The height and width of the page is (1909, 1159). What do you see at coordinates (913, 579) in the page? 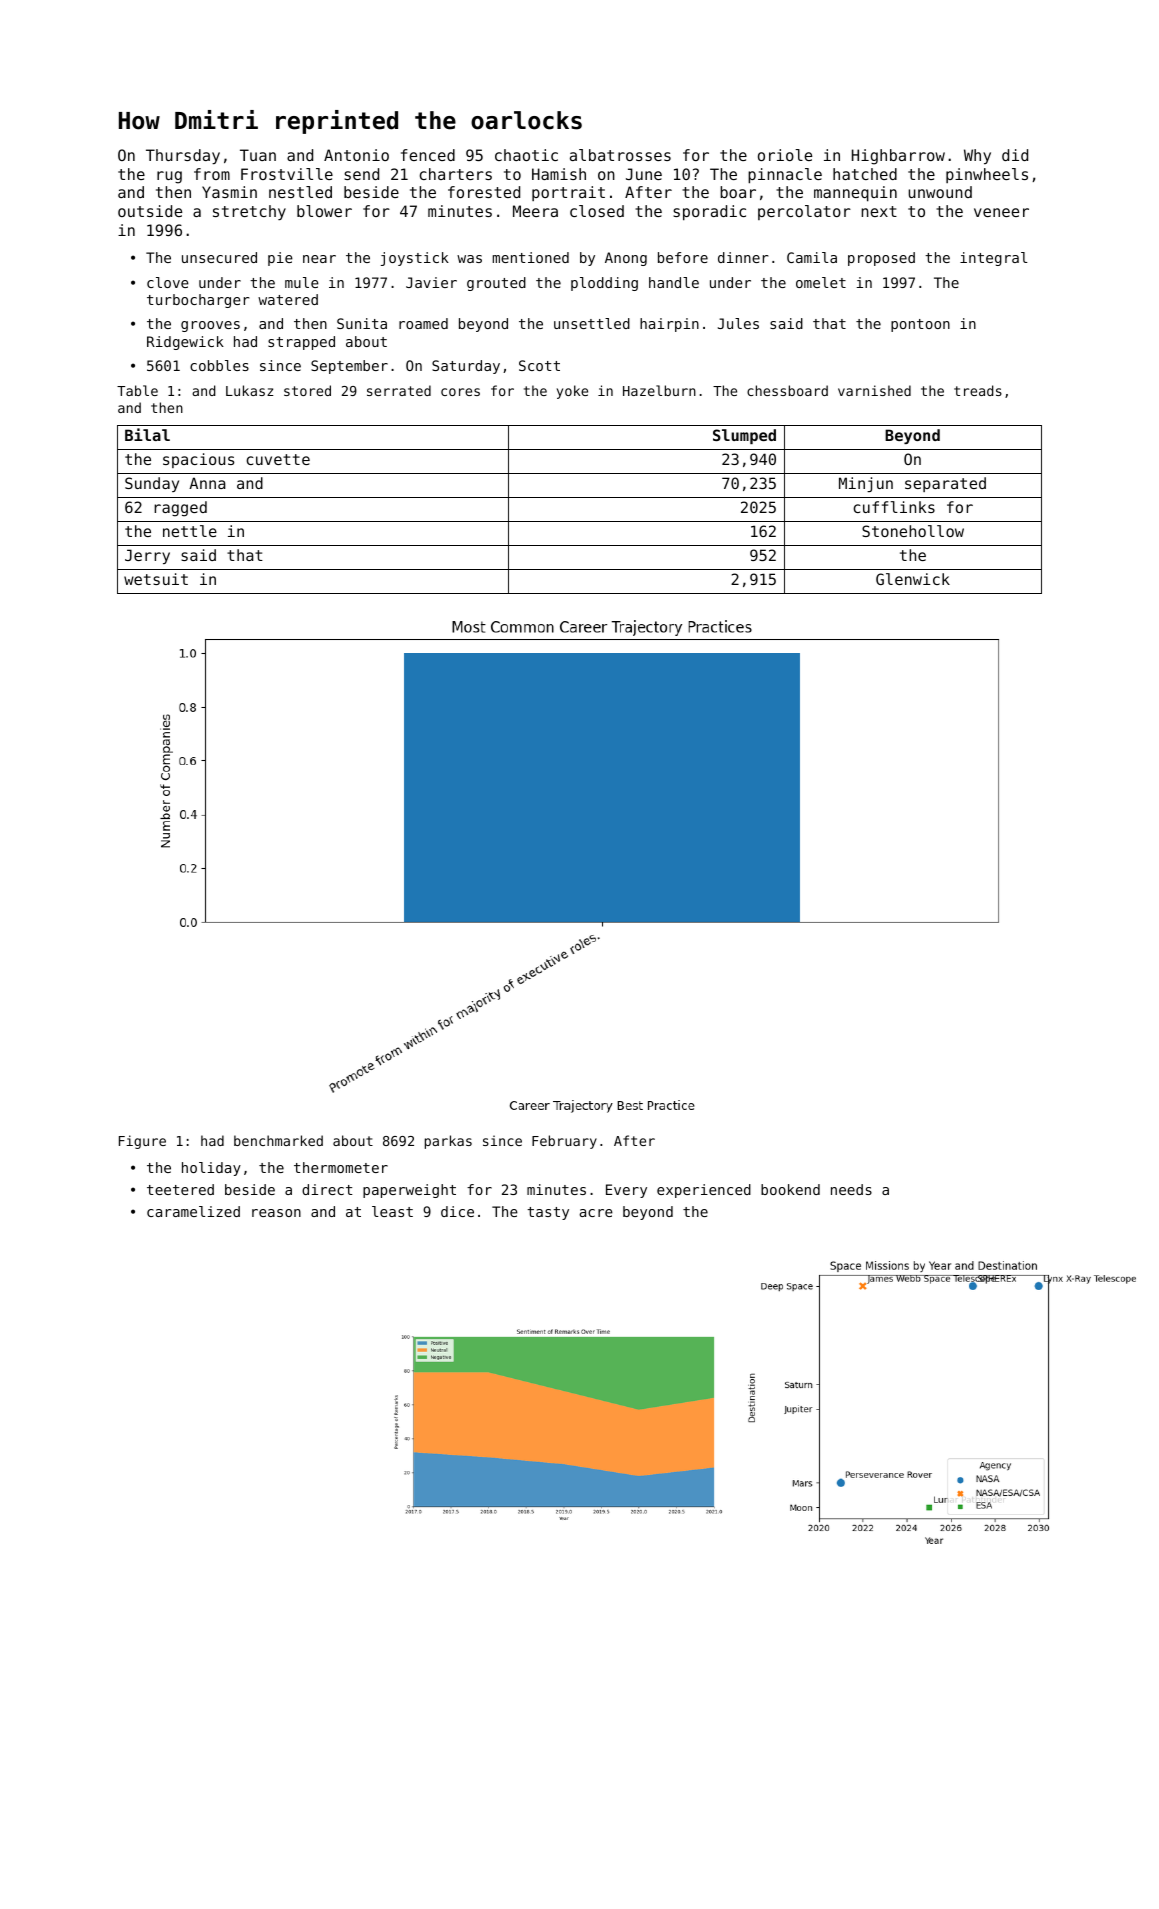
I see `Glenwick` at bounding box center [913, 579].
